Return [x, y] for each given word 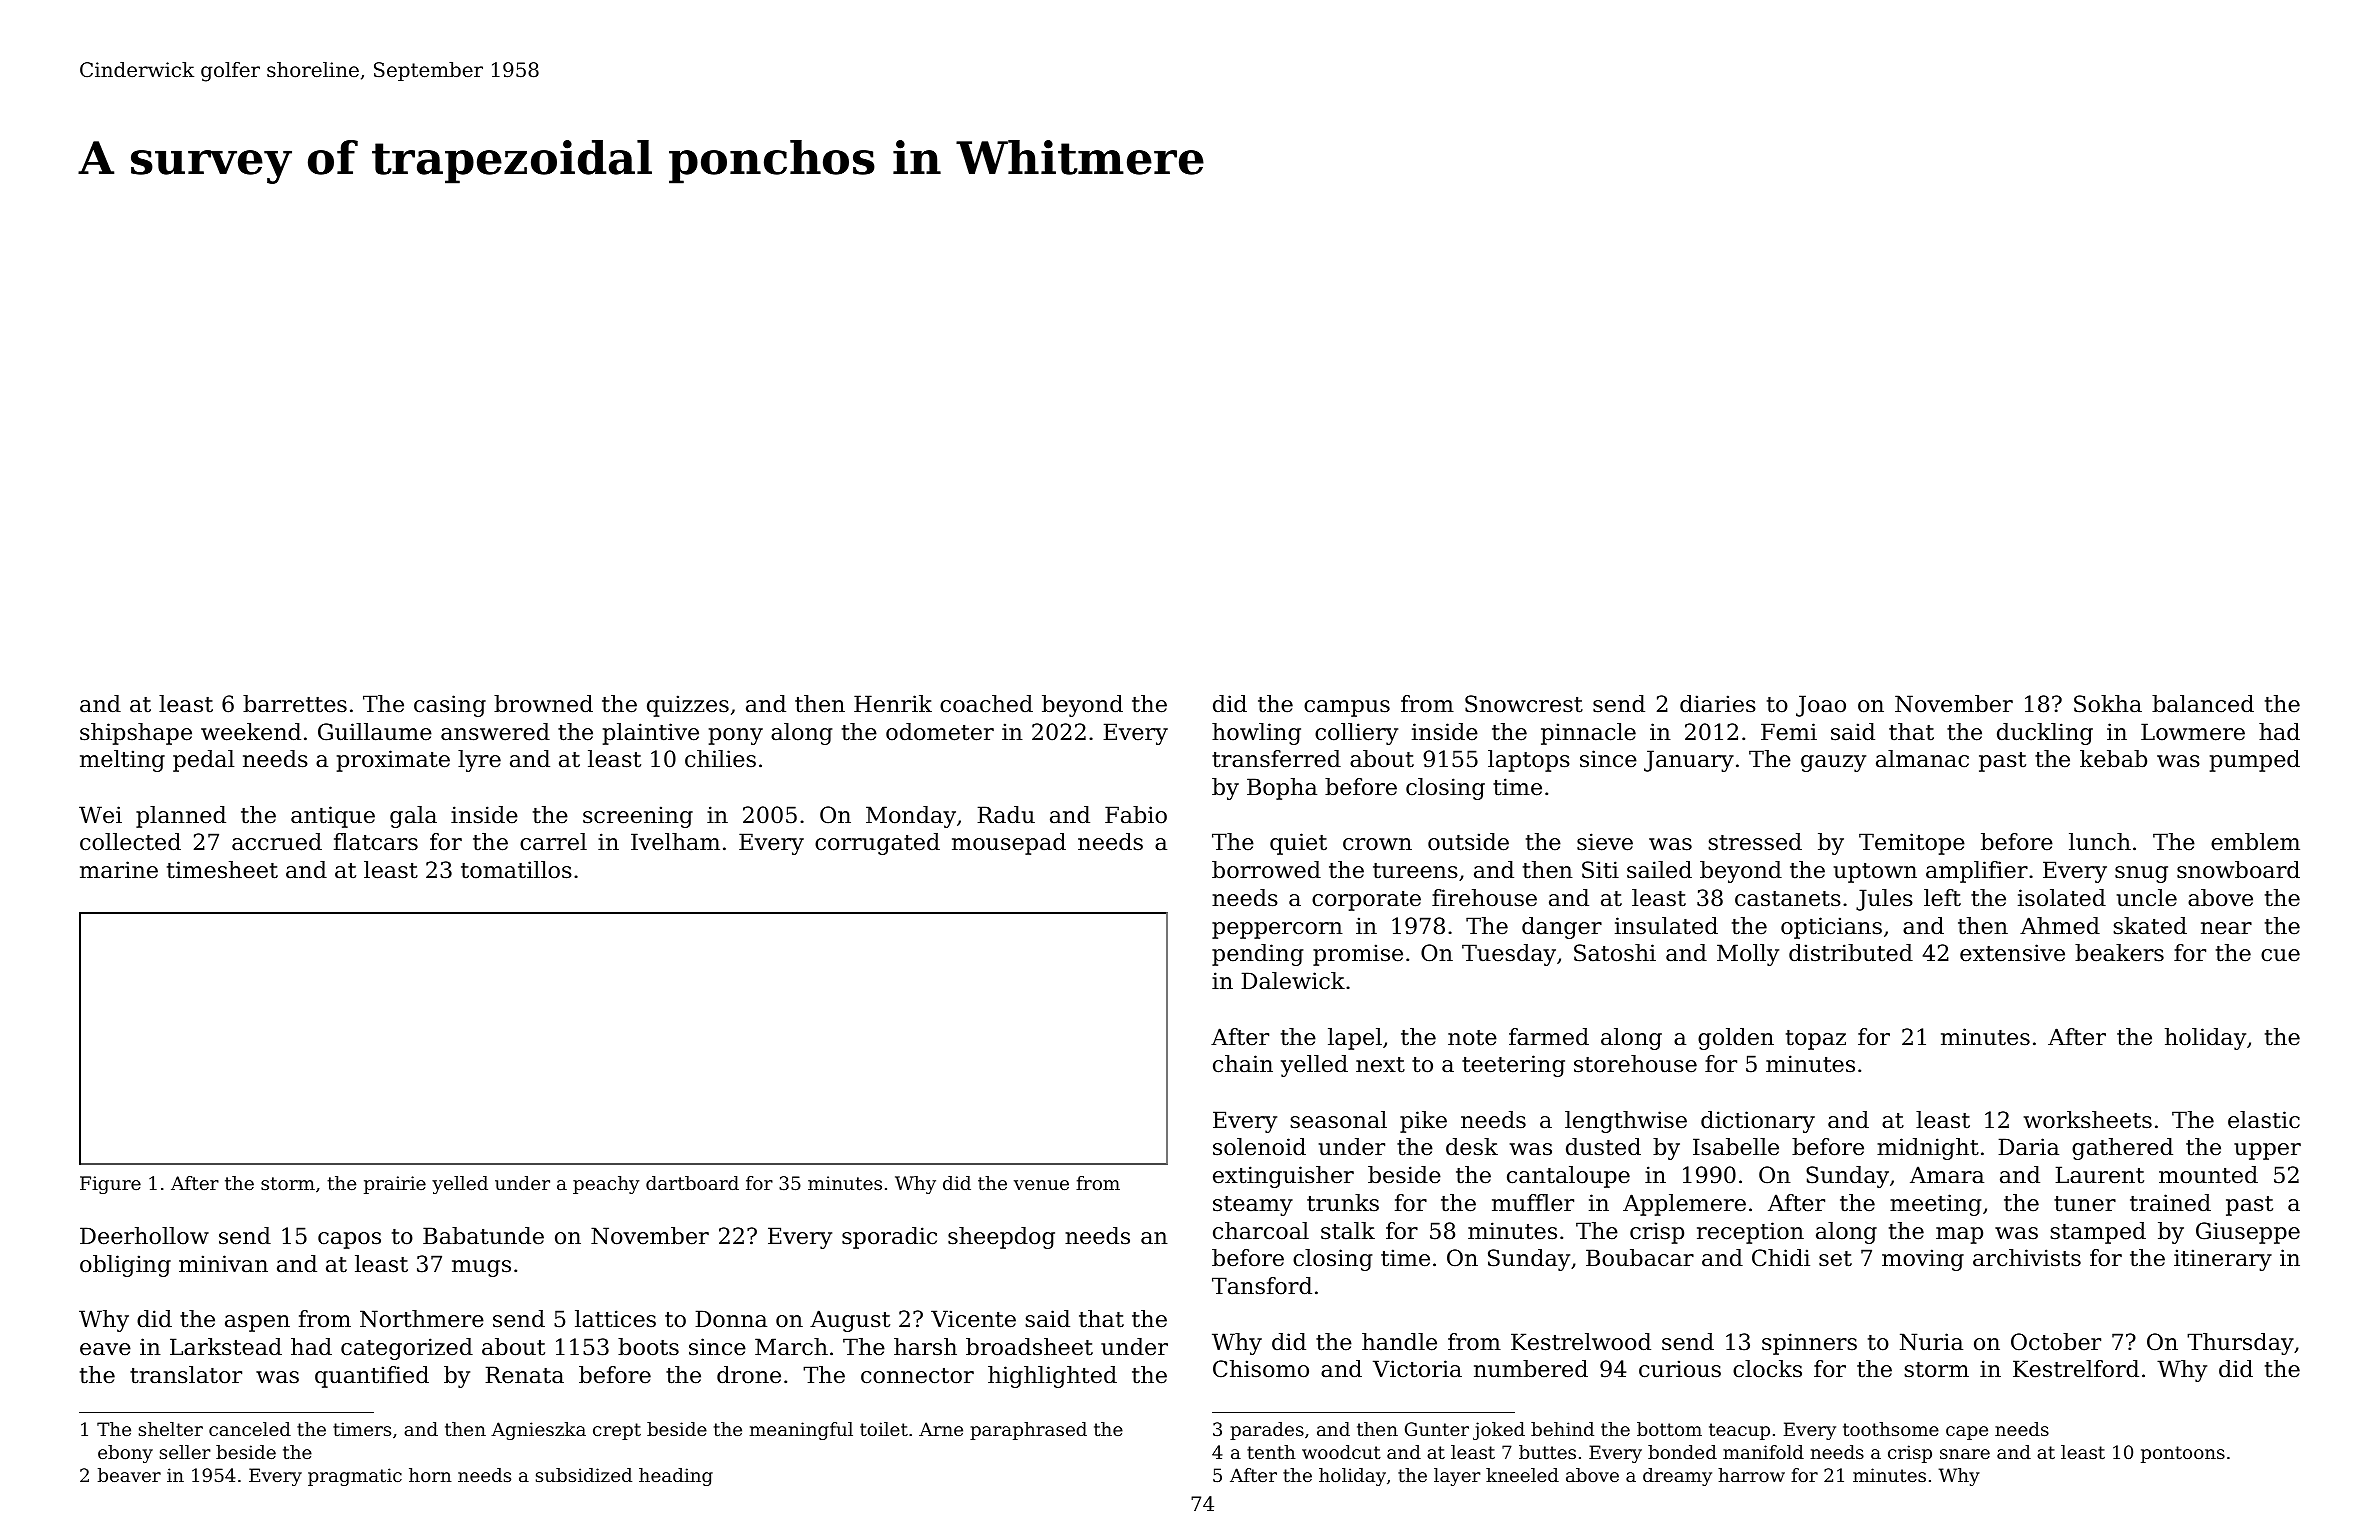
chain [1243, 1064]
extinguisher [1283, 1177]
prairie [395, 1185]
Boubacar [1640, 1258]
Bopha [1282, 789]
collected [130, 842]
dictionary [1758, 1122]
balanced [2203, 704]
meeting [1935, 1205]
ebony [125, 1454]
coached [986, 704]
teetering [1513, 1066]
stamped [2098, 1233]
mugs [481, 1268]
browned [543, 704]
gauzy [1833, 763]
